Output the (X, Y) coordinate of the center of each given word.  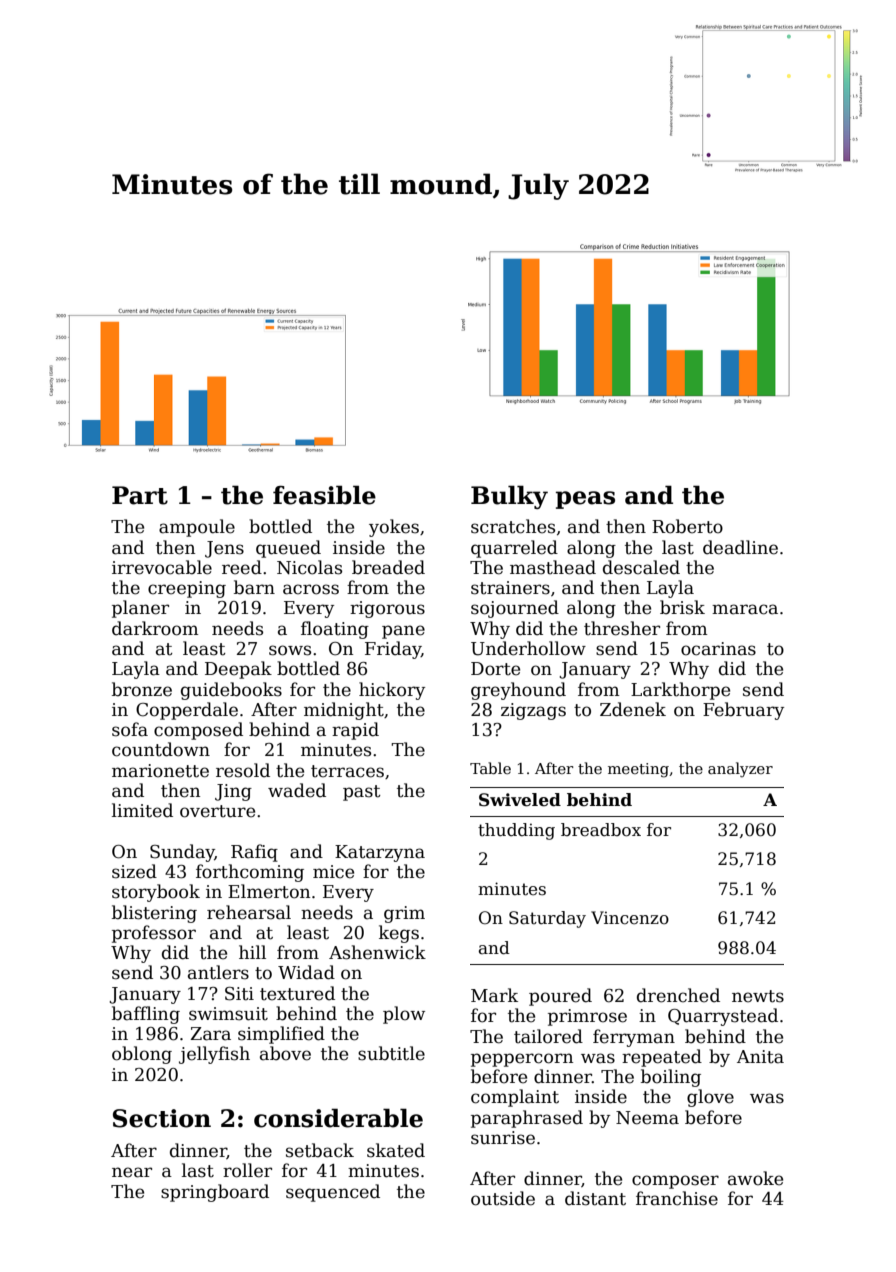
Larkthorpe (680, 691)
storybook (156, 893)
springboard (215, 1193)
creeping (187, 589)
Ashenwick (377, 952)
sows (290, 650)
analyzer (740, 770)
